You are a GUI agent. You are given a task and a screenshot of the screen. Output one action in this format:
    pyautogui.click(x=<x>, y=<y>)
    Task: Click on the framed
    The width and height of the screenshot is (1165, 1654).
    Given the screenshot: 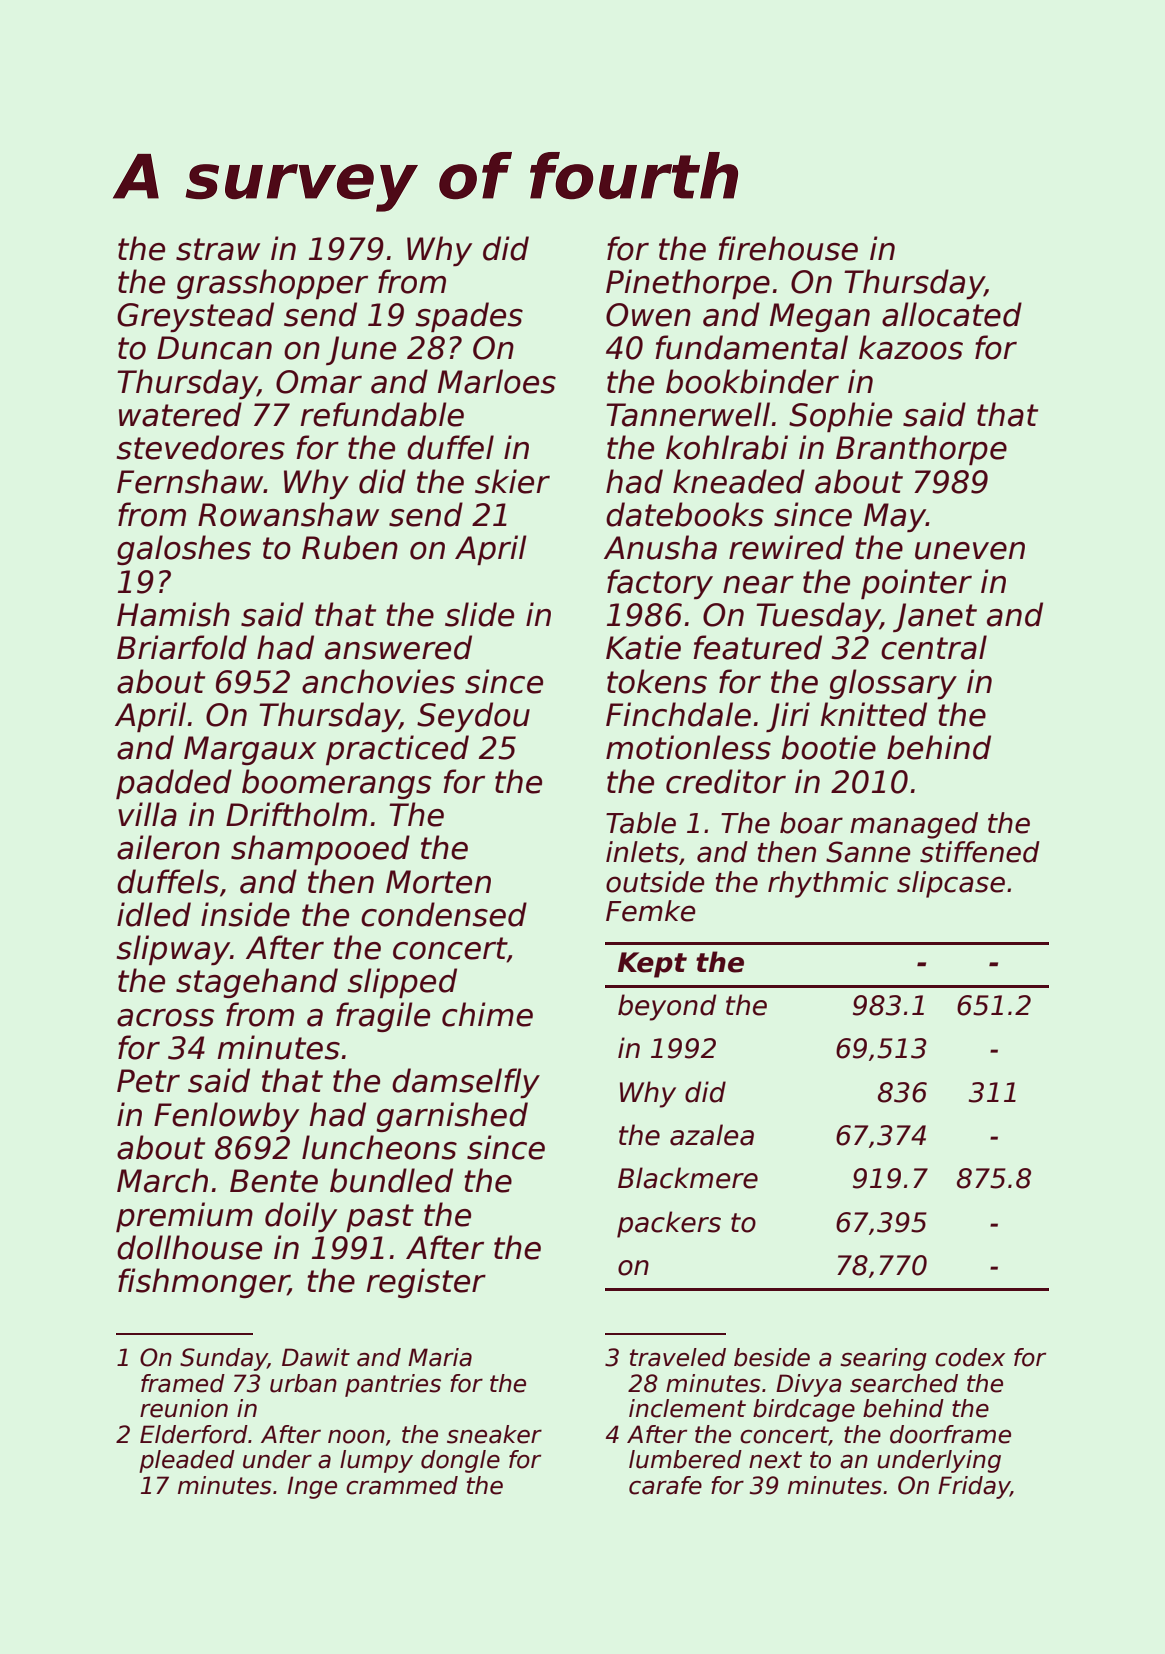 What is the action you would take?
    pyautogui.click(x=183, y=1383)
